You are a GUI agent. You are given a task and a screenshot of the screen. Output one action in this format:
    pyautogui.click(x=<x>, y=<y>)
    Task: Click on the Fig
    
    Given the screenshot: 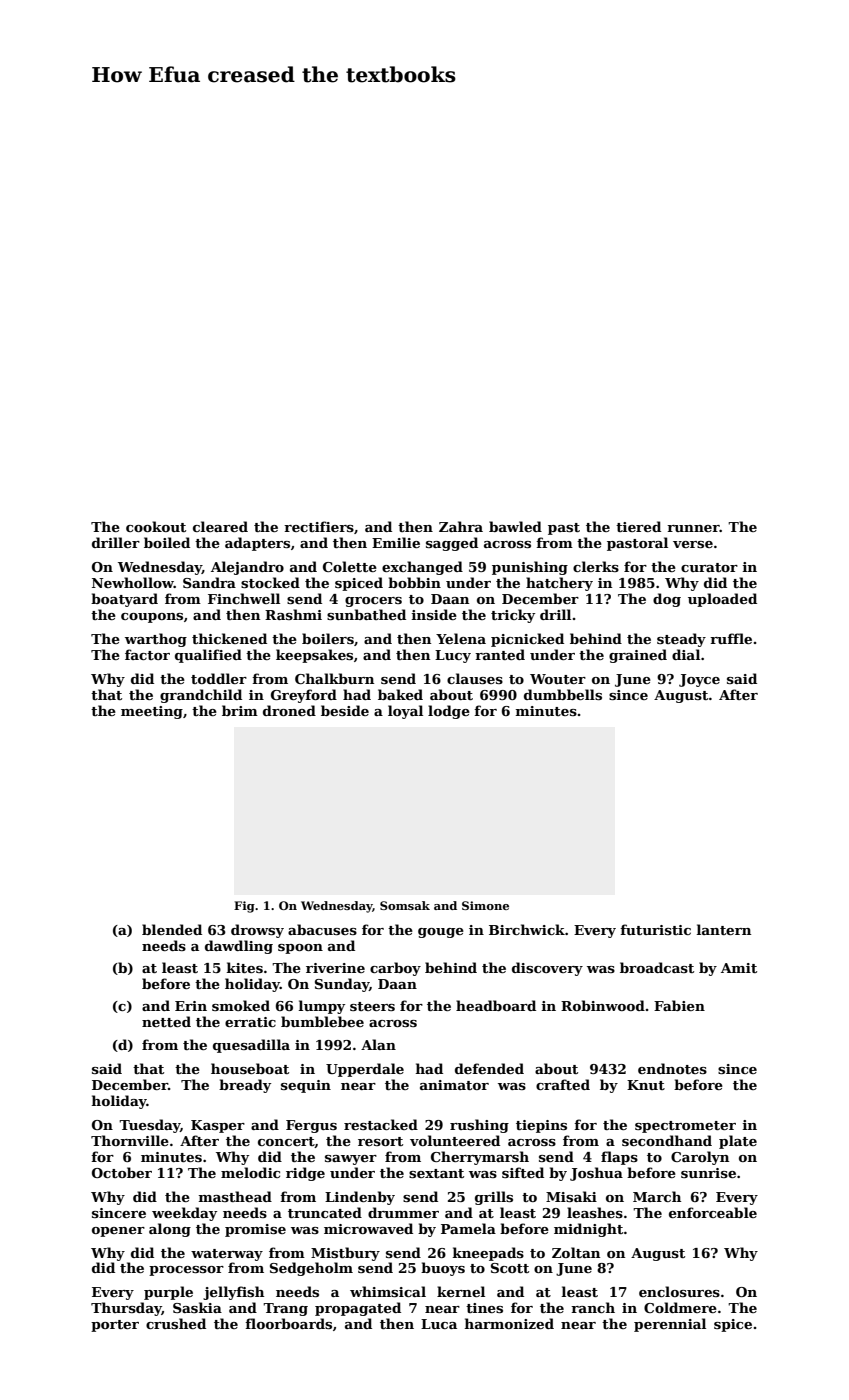 What is the action you would take?
    pyautogui.click(x=244, y=907)
